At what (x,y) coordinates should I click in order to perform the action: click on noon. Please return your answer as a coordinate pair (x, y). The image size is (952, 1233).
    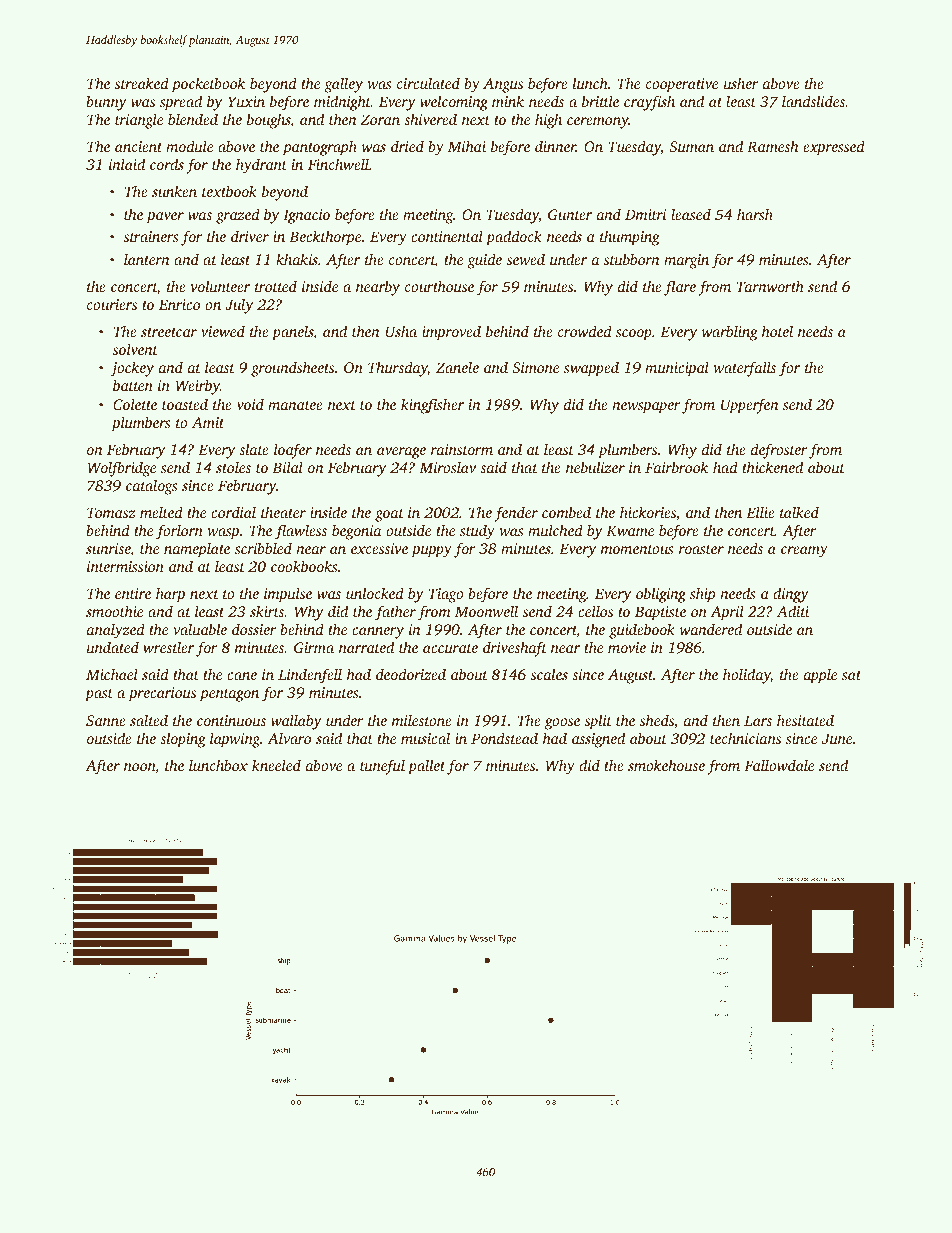
    Looking at the image, I should click on (139, 767).
